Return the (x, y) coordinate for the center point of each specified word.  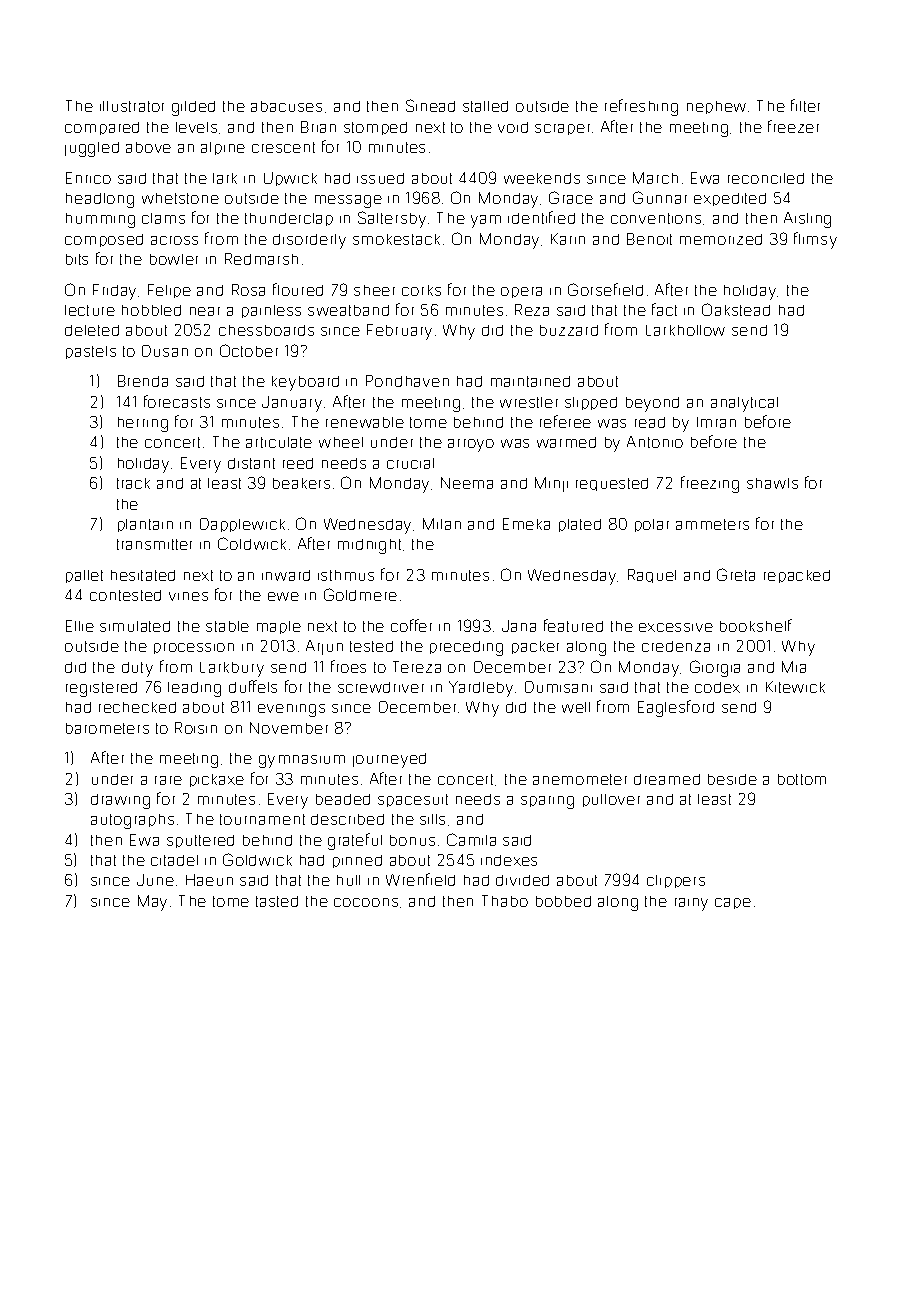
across (174, 240)
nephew (716, 107)
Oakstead (736, 309)
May (152, 903)
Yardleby (481, 689)
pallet (84, 576)
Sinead (430, 105)
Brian (318, 127)
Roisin (196, 728)
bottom (802, 779)
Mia (794, 667)
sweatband (348, 310)
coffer (411, 625)
